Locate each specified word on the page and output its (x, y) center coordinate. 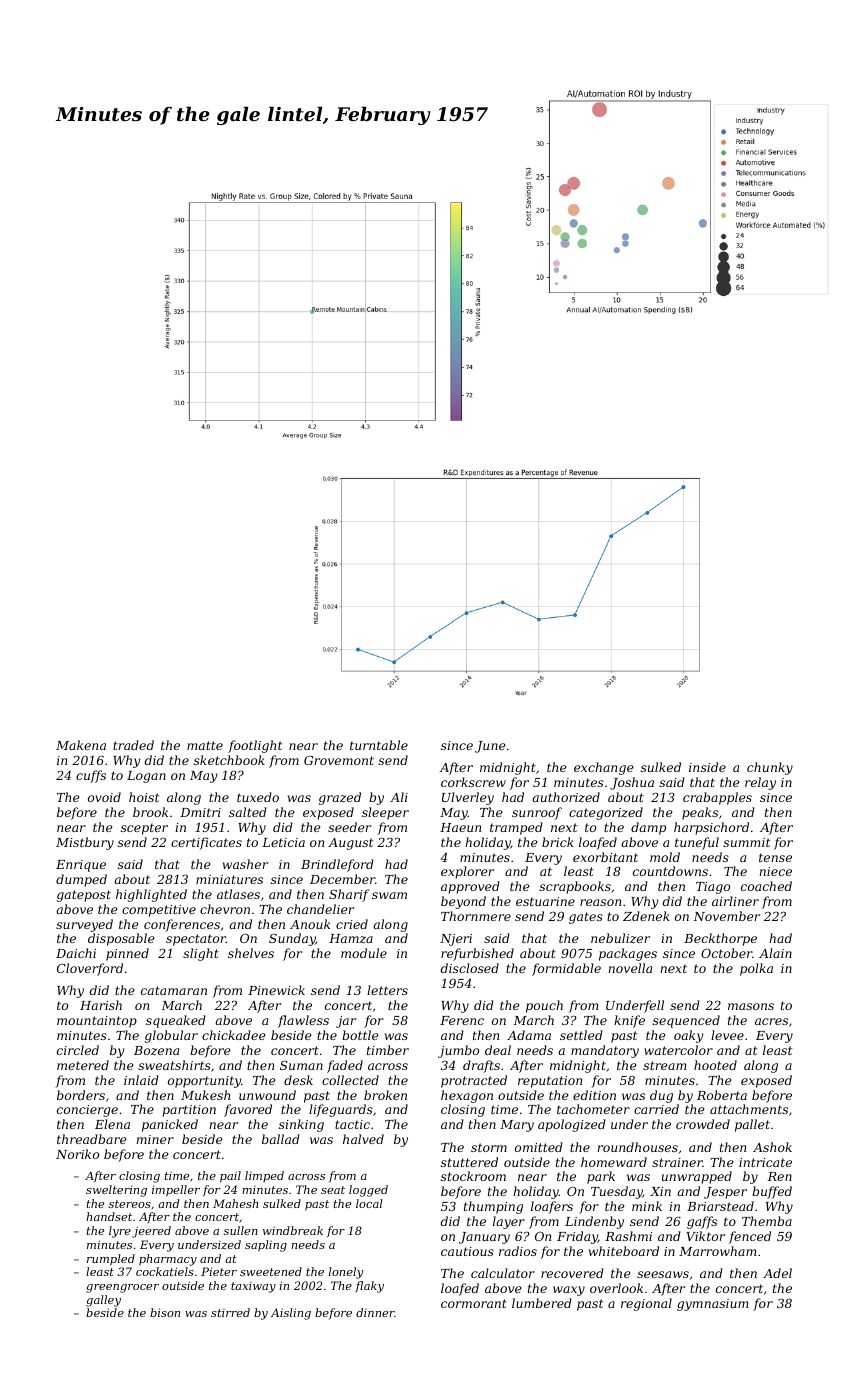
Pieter (219, 1271)
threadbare (91, 1139)
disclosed (470, 968)
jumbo (458, 1051)
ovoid (104, 797)
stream (665, 1065)
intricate (765, 1162)
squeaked (176, 1021)
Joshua (632, 783)
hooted (715, 1065)
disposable (121, 939)
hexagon (467, 1096)
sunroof (537, 813)
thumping (493, 1207)
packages (628, 954)
